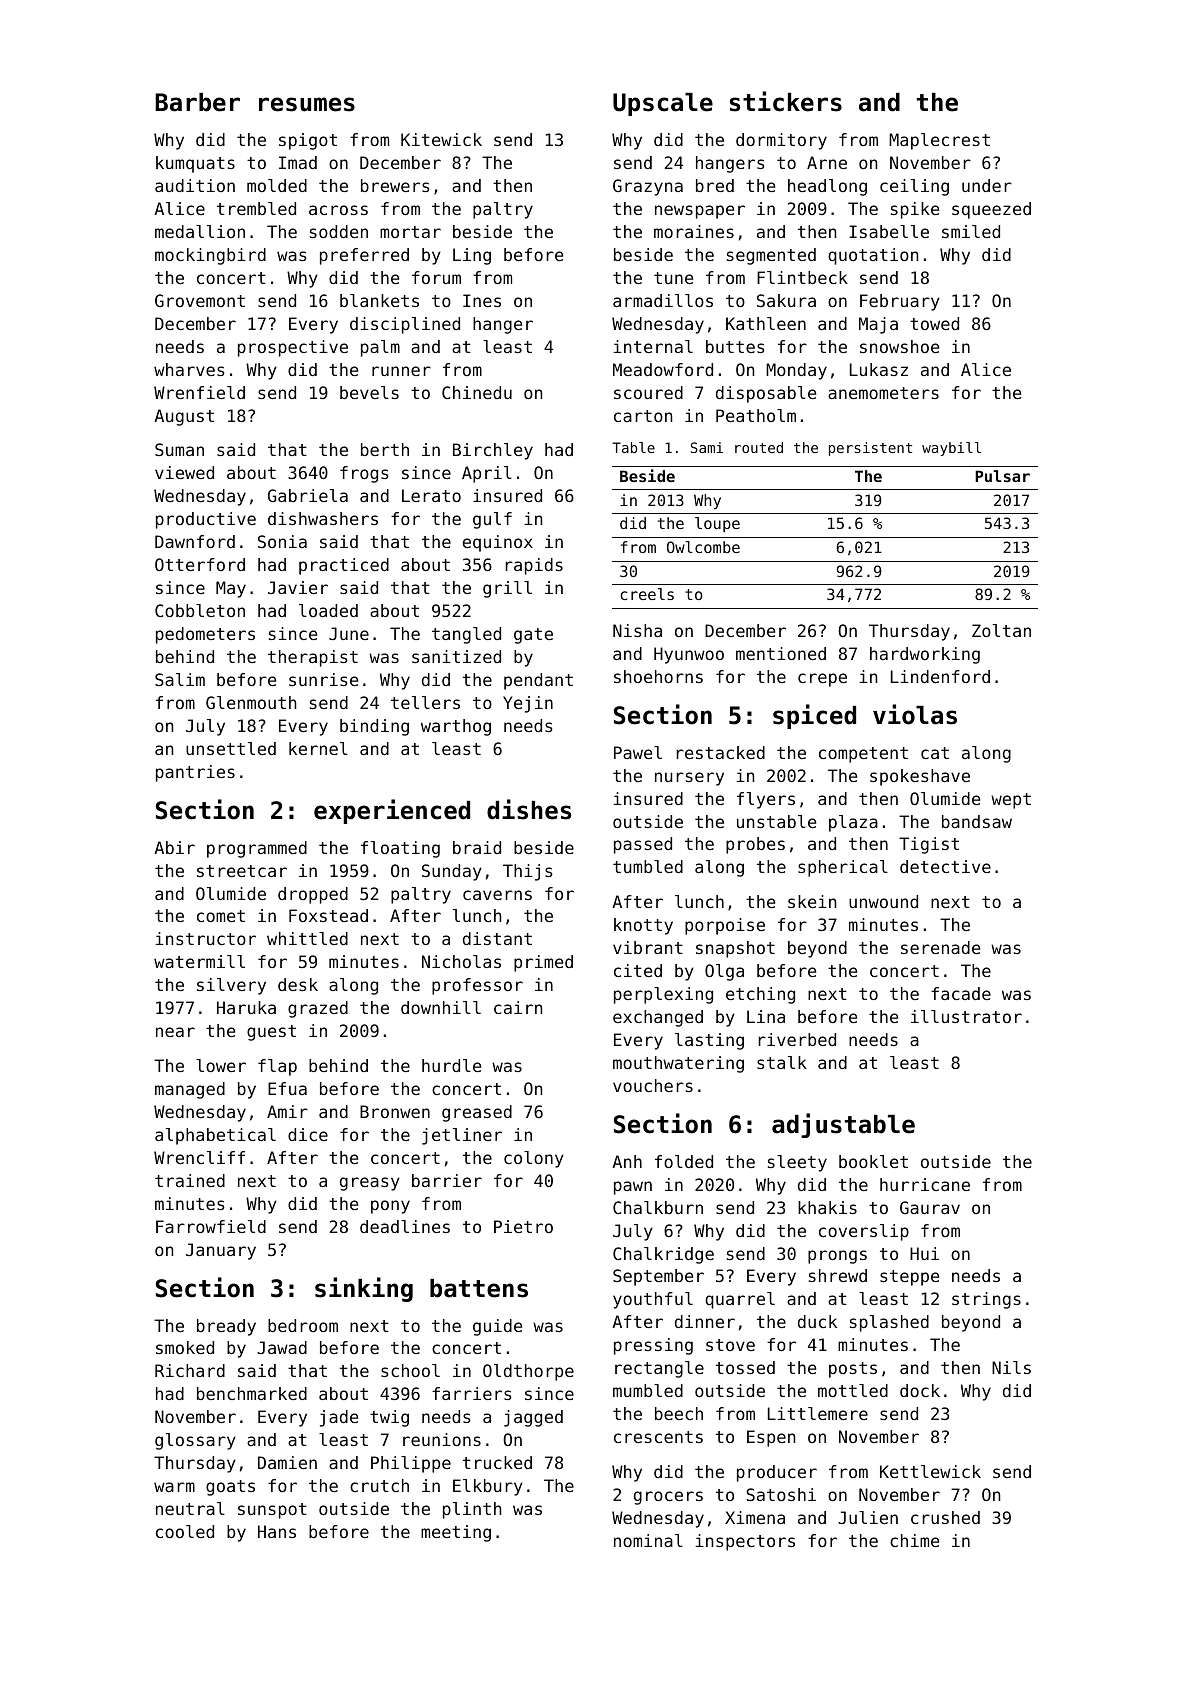 Image resolution: width=1192 pixels, height=1685 pixels. I want to click on trucked, so click(497, 1462).
